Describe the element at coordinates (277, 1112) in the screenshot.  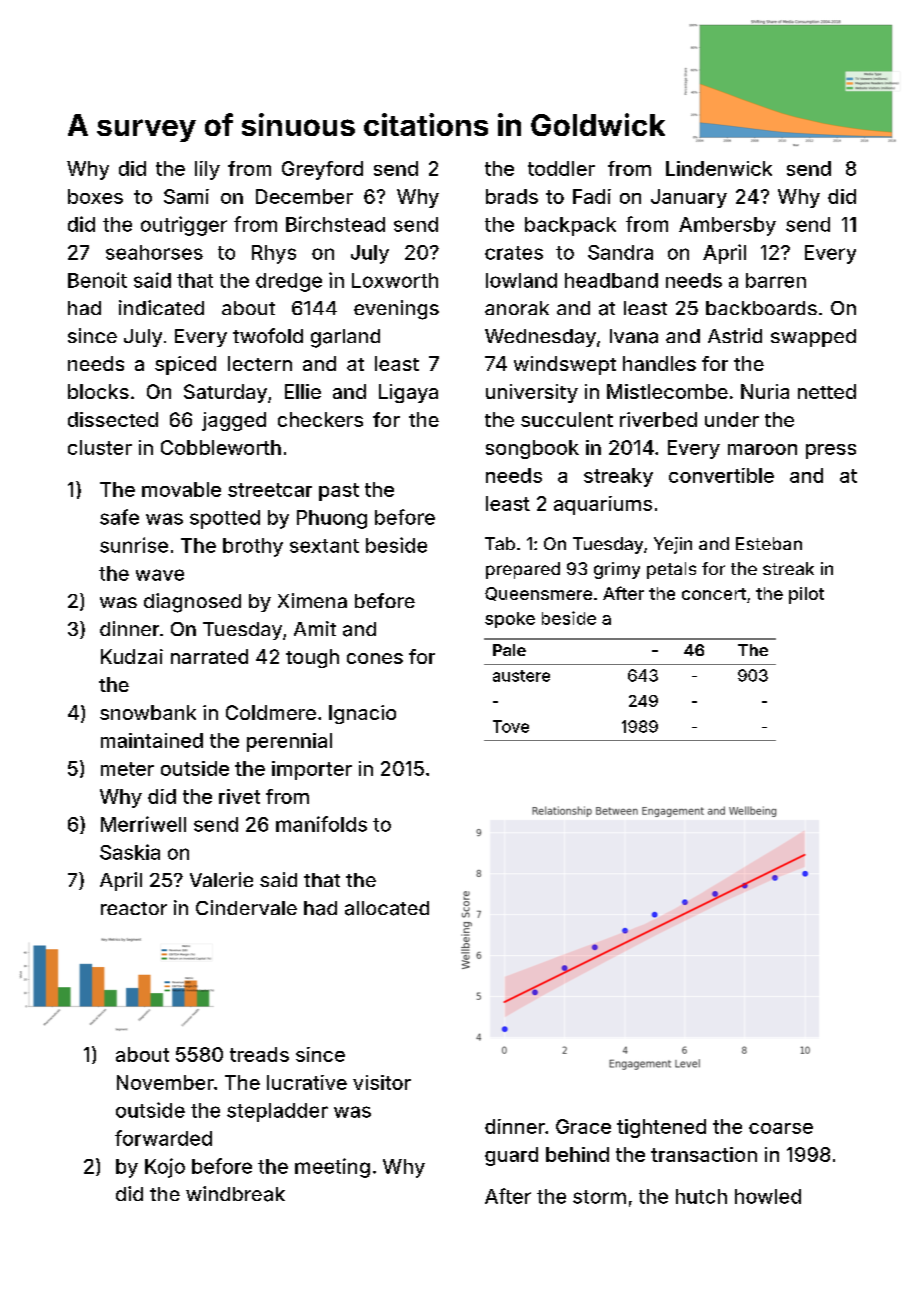
I see `stepladder` at that location.
